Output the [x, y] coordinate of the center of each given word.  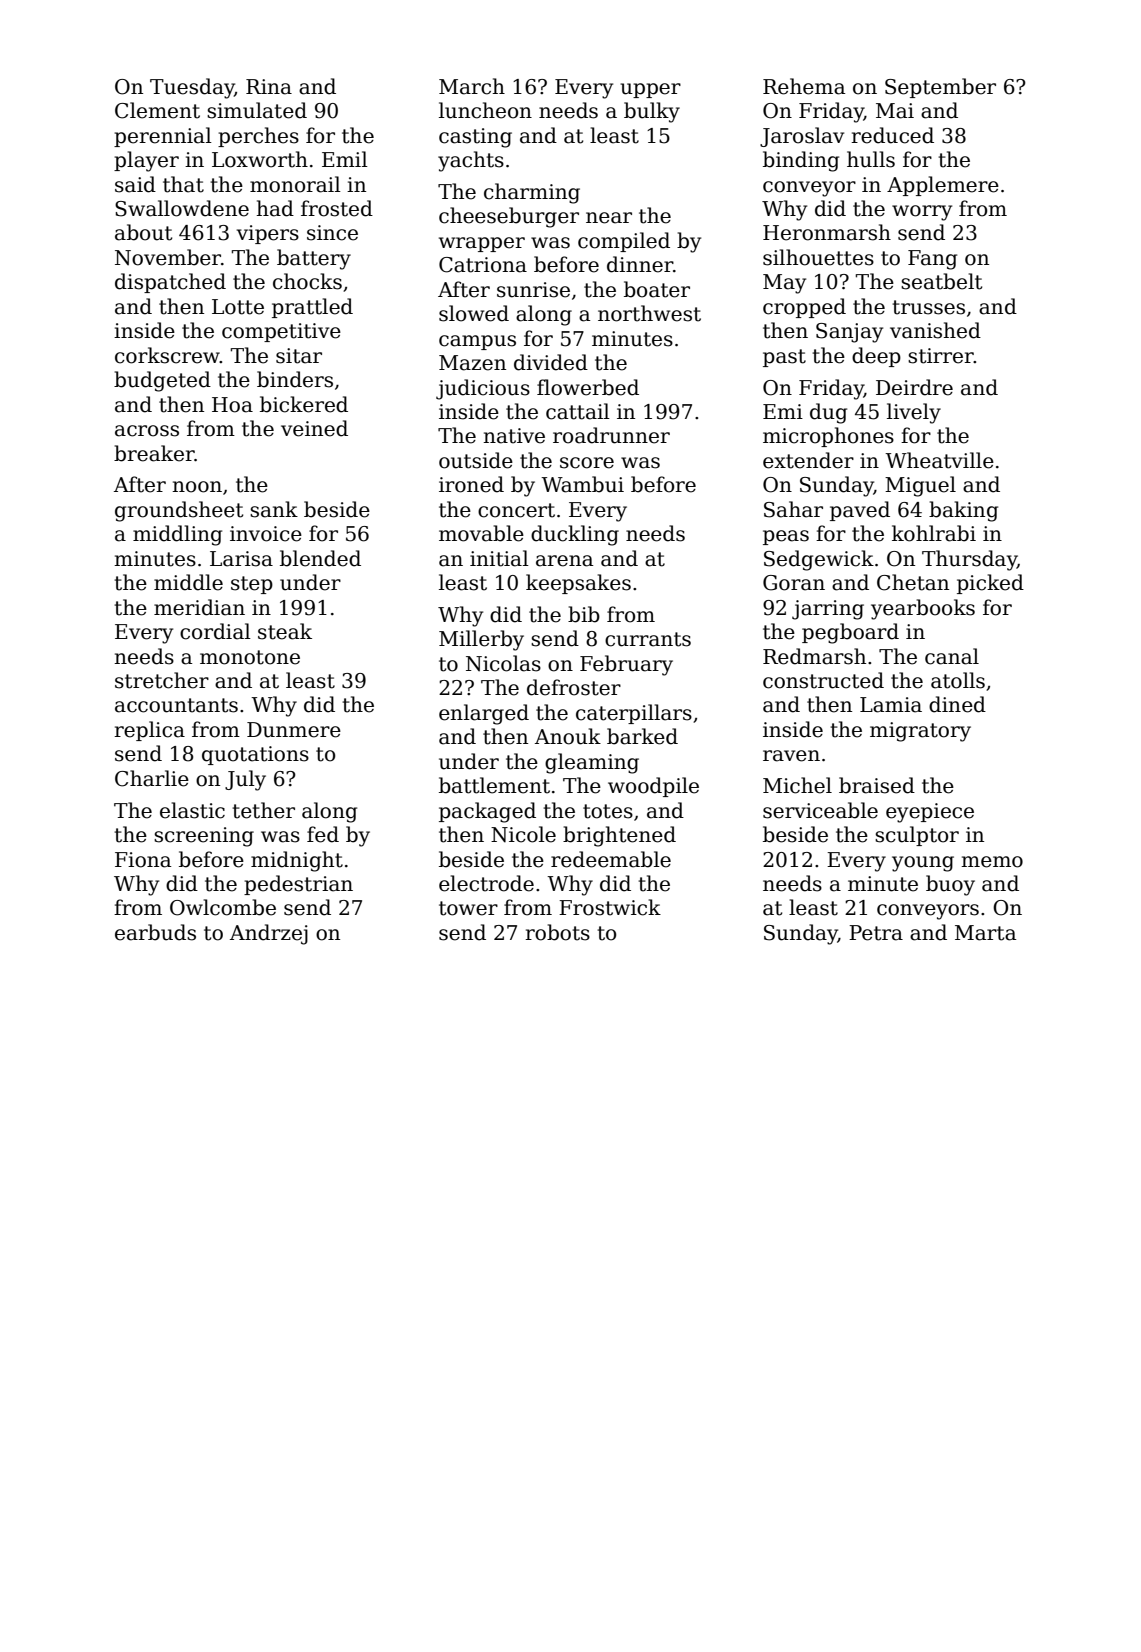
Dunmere [294, 730]
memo [992, 862]
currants [648, 639]
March [472, 86]
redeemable [611, 859]
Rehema [804, 86]
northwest [649, 313]
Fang [932, 260]
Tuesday [192, 88]
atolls [958, 680]
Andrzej [269, 934]
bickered [304, 404]
